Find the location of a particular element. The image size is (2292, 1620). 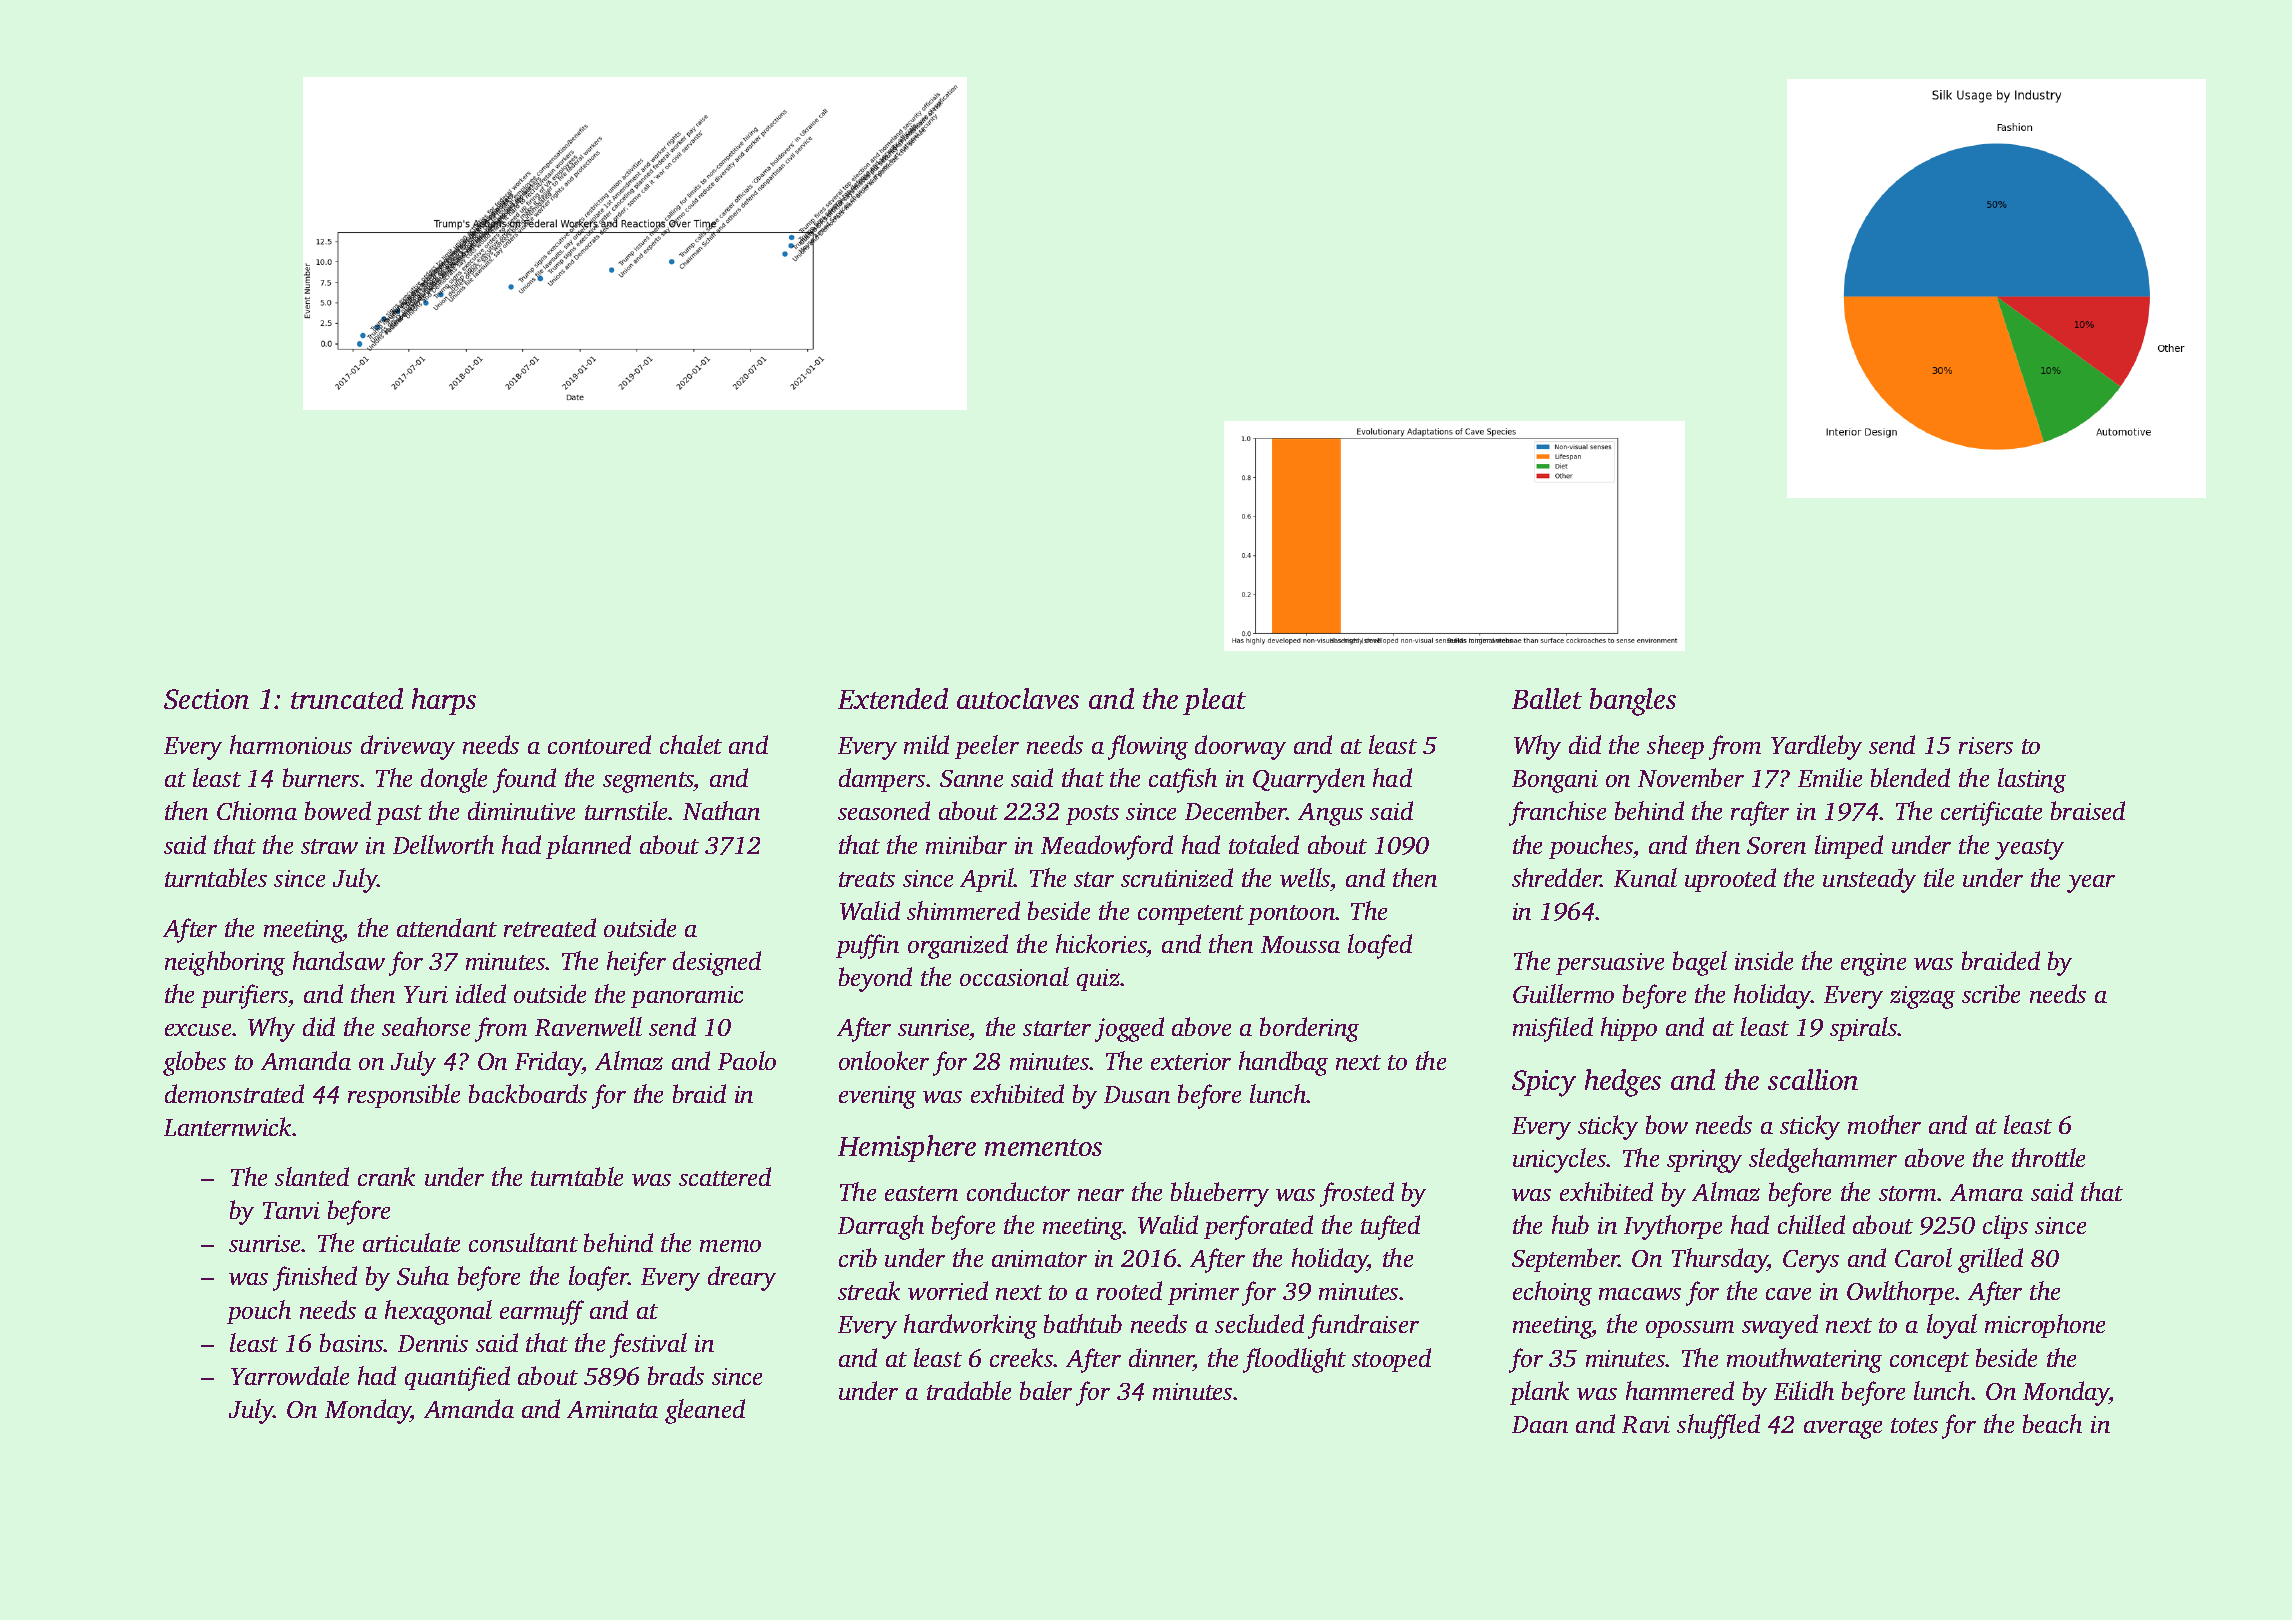

yeasty is located at coordinates (2029, 849).
